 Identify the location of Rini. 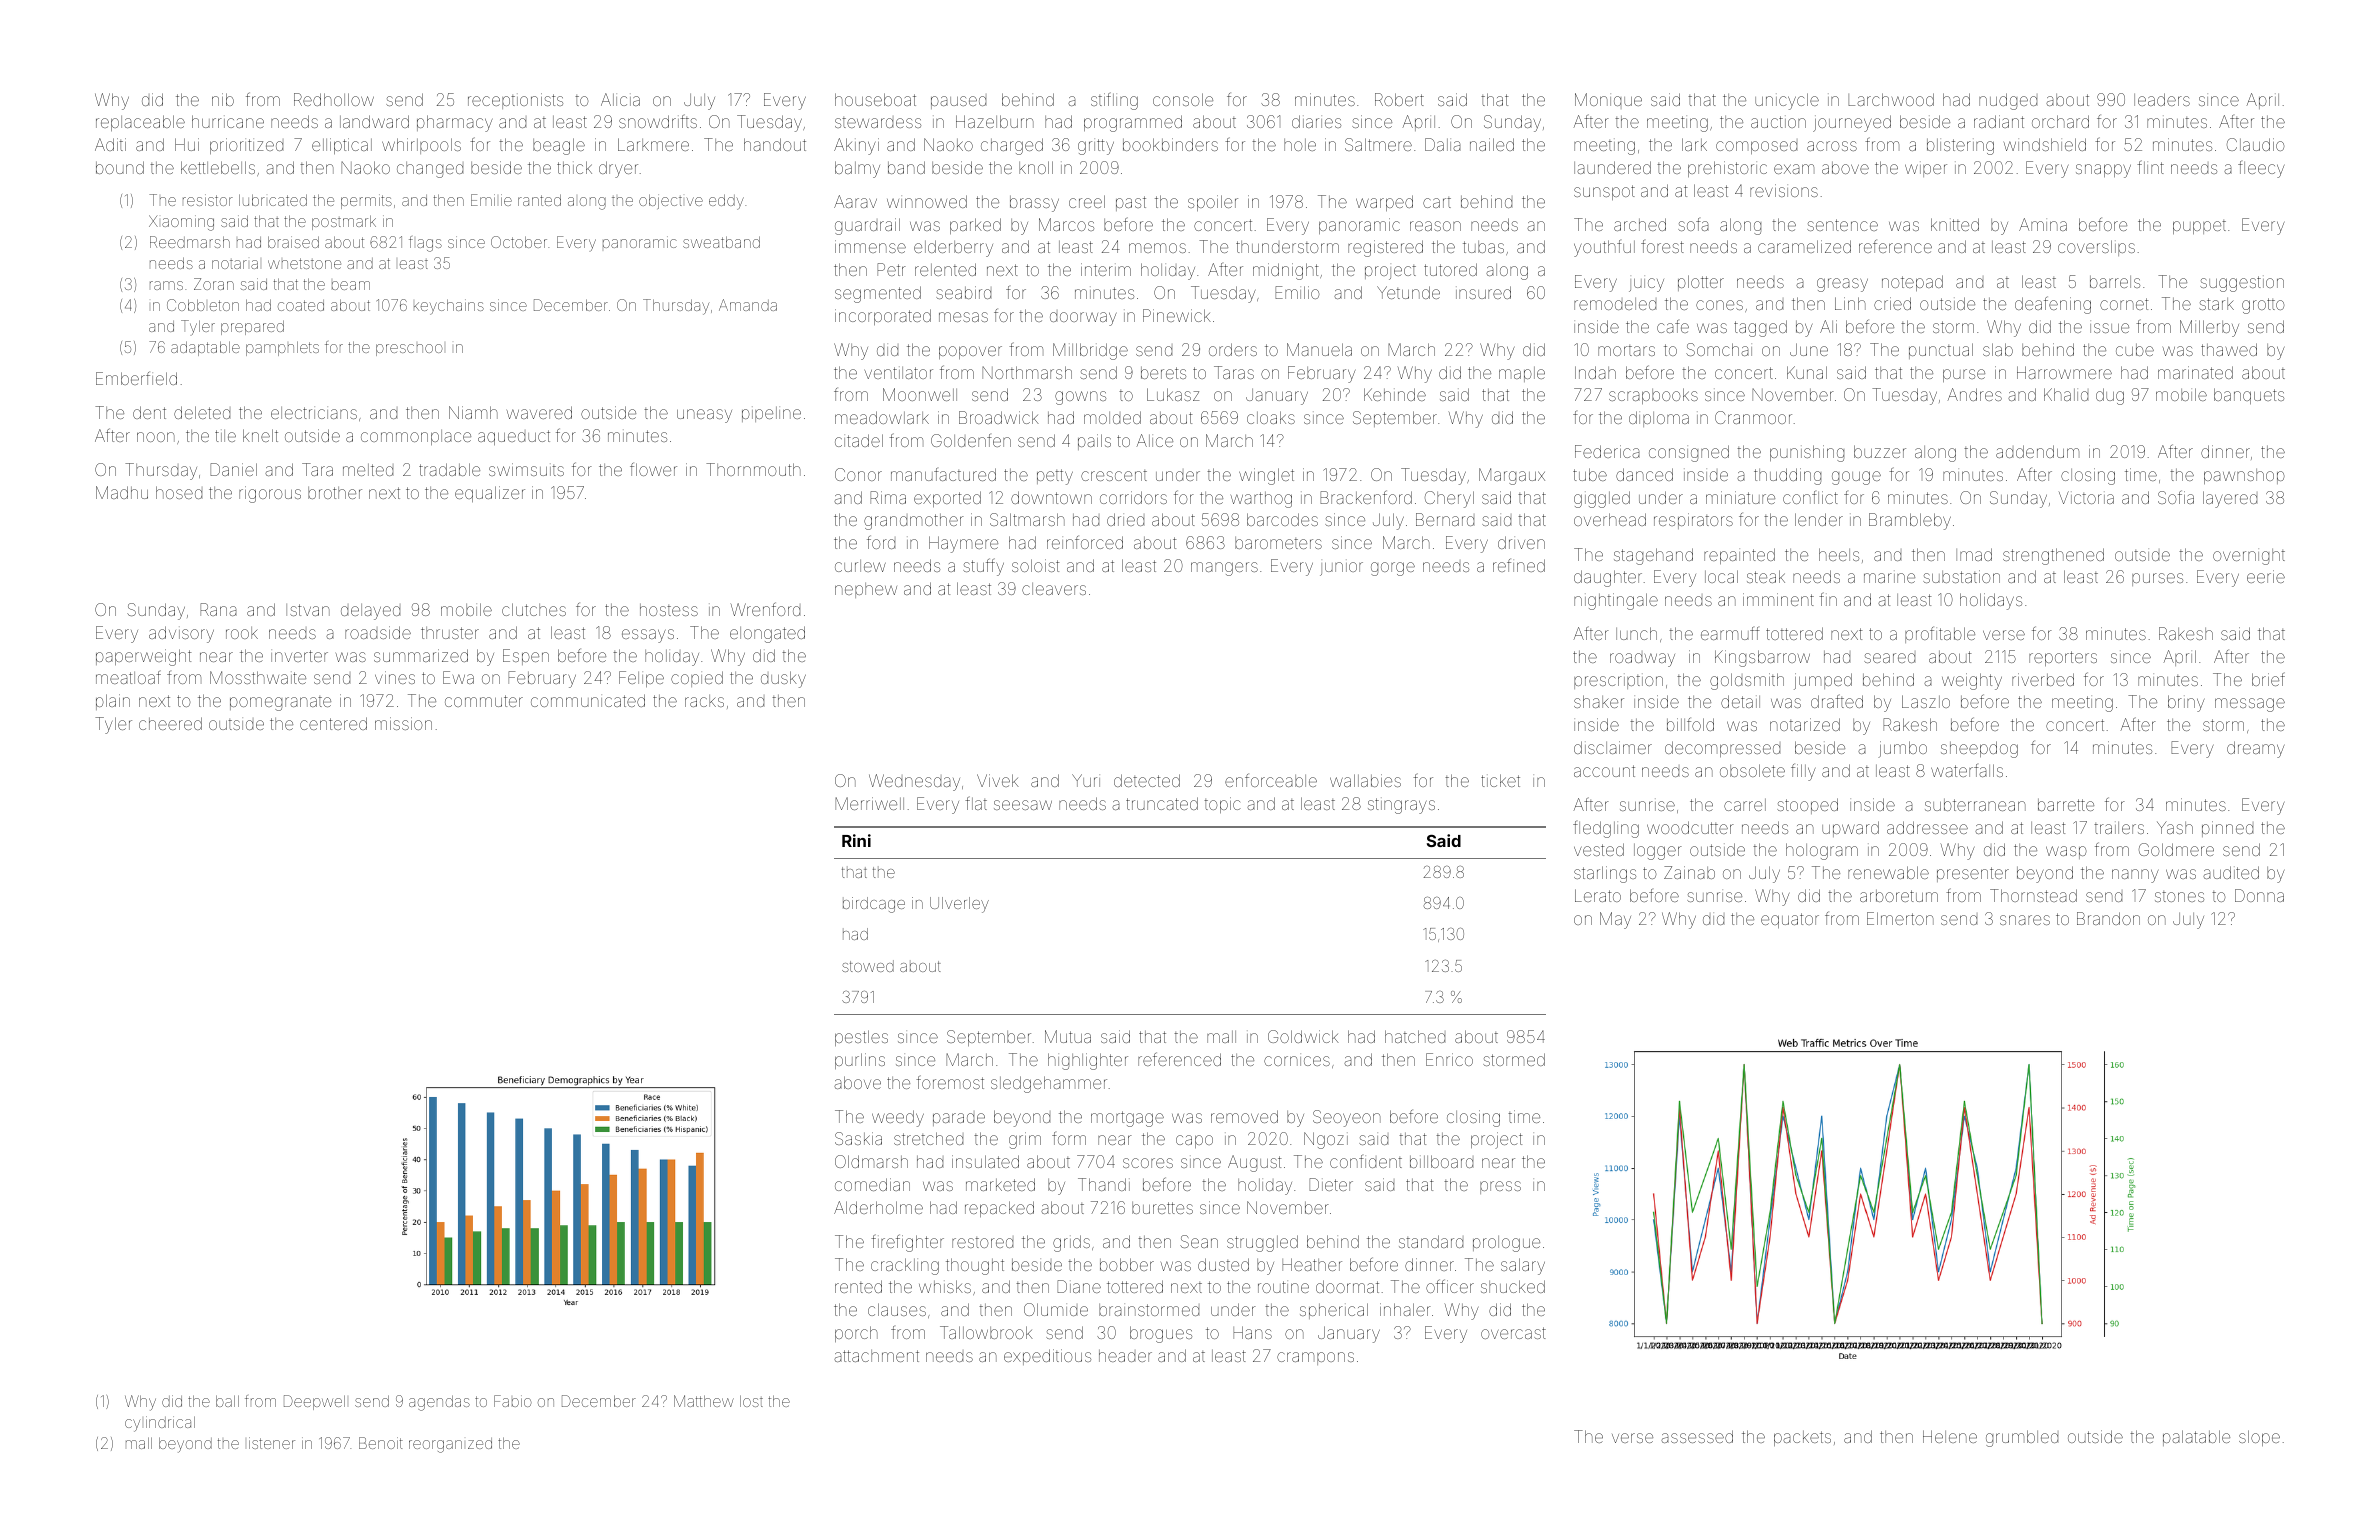
(856, 840).
